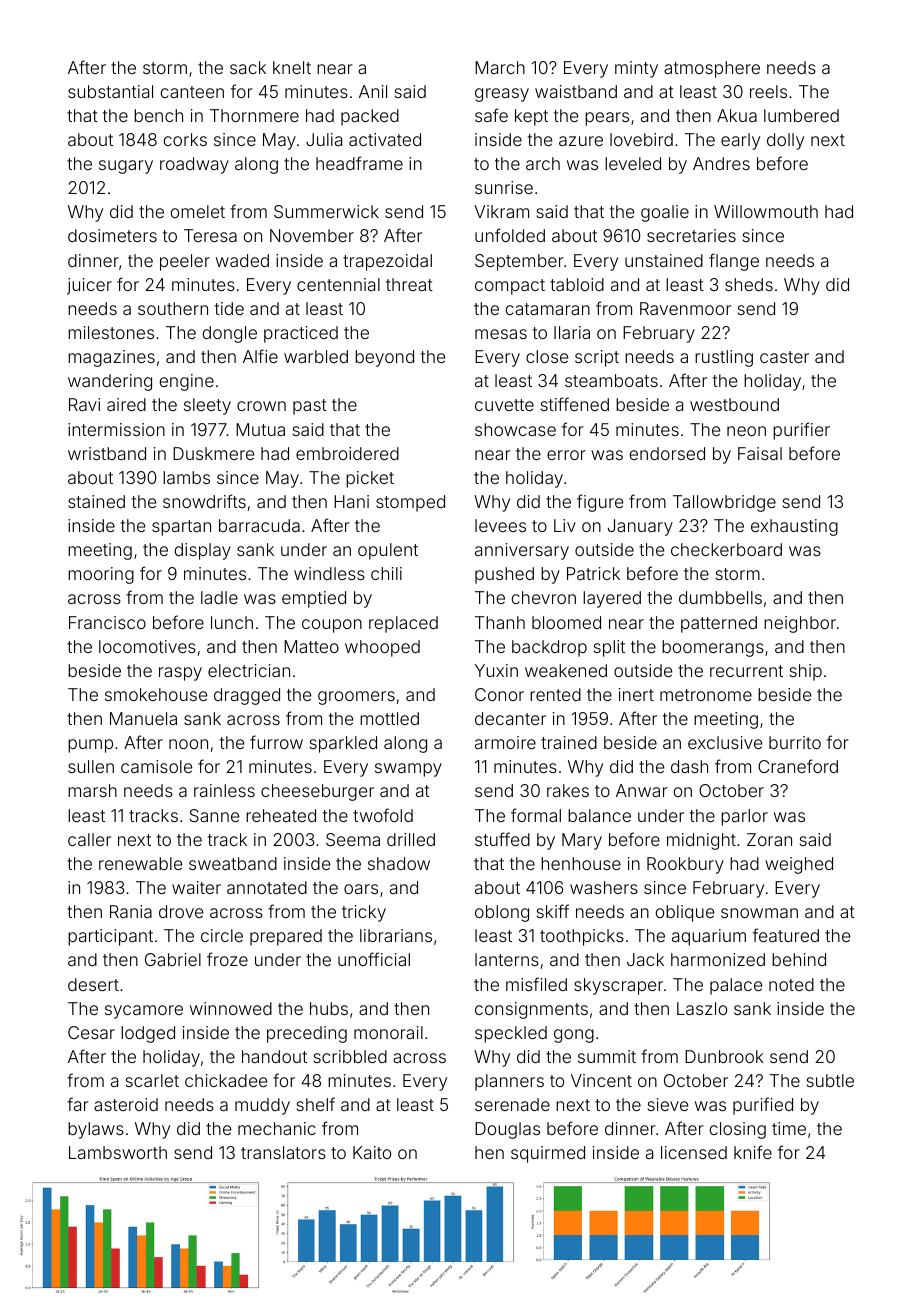 The height and width of the page is (1314, 924). I want to click on bylaws, so click(96, 1130).
